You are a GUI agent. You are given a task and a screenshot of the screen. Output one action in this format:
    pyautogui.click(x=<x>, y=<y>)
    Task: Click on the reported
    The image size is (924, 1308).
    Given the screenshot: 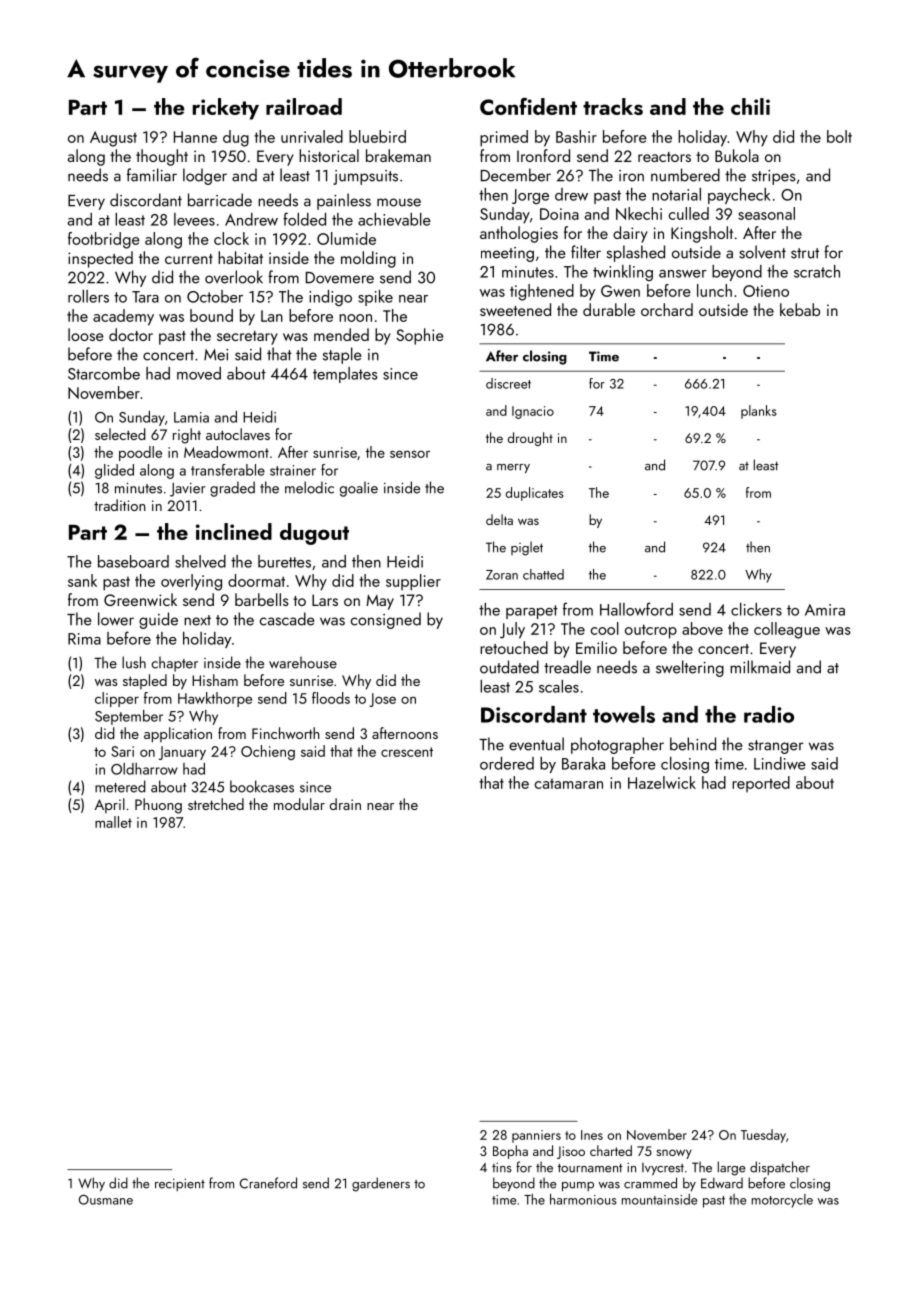 What is the action you would take?
    pyautogui.click(x=761, y=784)
